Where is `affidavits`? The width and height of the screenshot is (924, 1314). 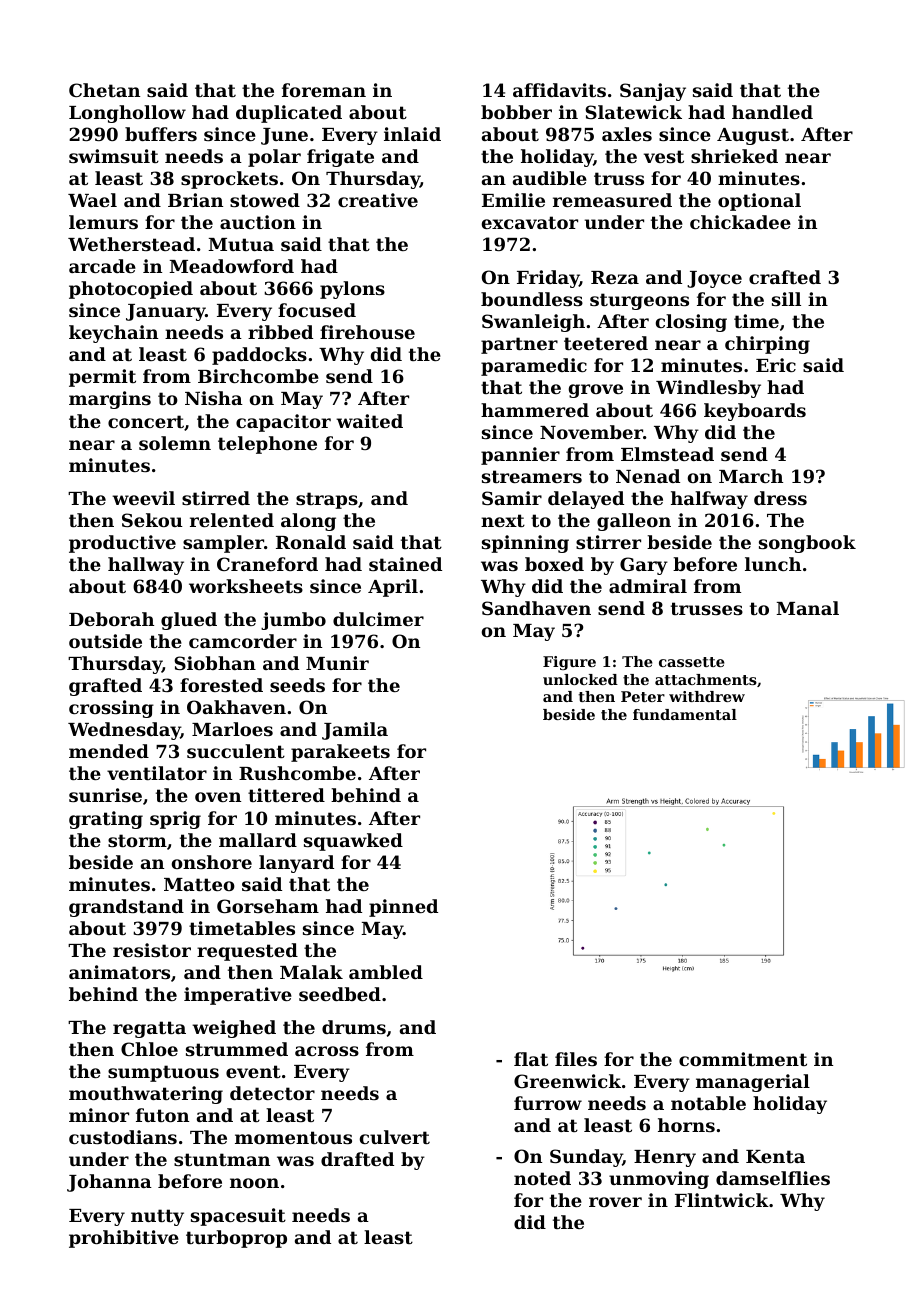
affidavits is located at coordinates (559, 90).
